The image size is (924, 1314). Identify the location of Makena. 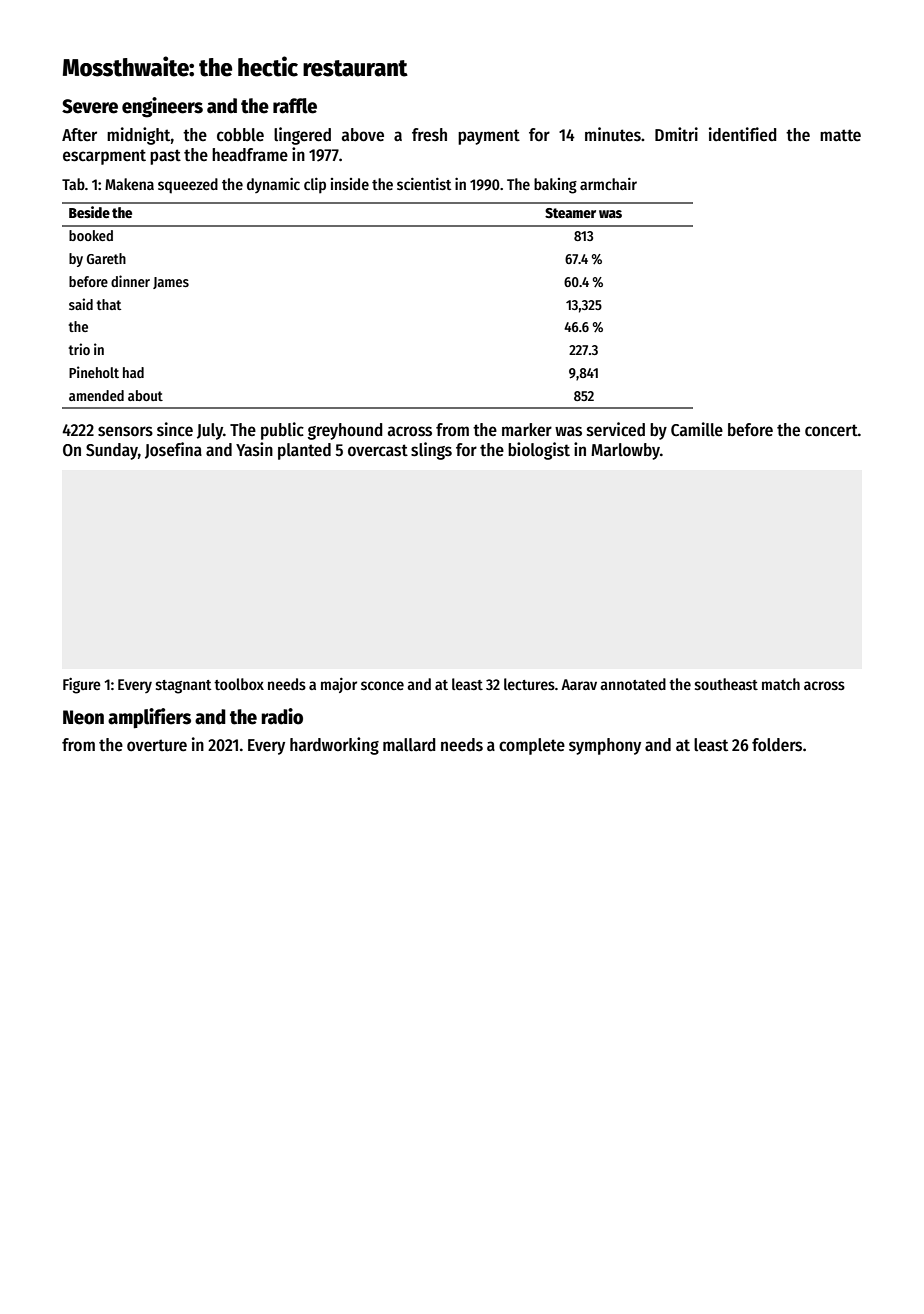
(129, 184).
